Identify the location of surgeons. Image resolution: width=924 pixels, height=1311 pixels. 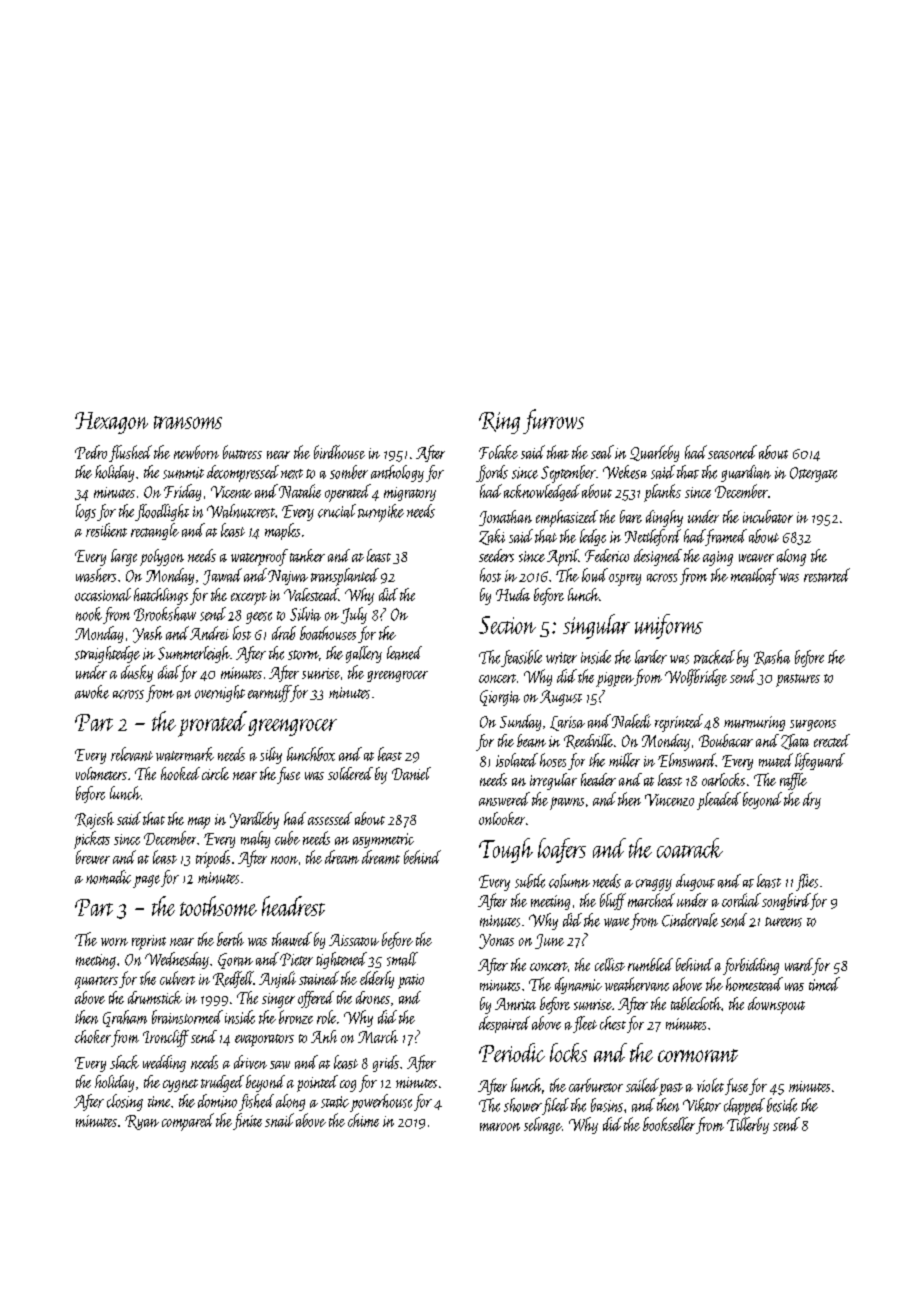
(813, 725).
